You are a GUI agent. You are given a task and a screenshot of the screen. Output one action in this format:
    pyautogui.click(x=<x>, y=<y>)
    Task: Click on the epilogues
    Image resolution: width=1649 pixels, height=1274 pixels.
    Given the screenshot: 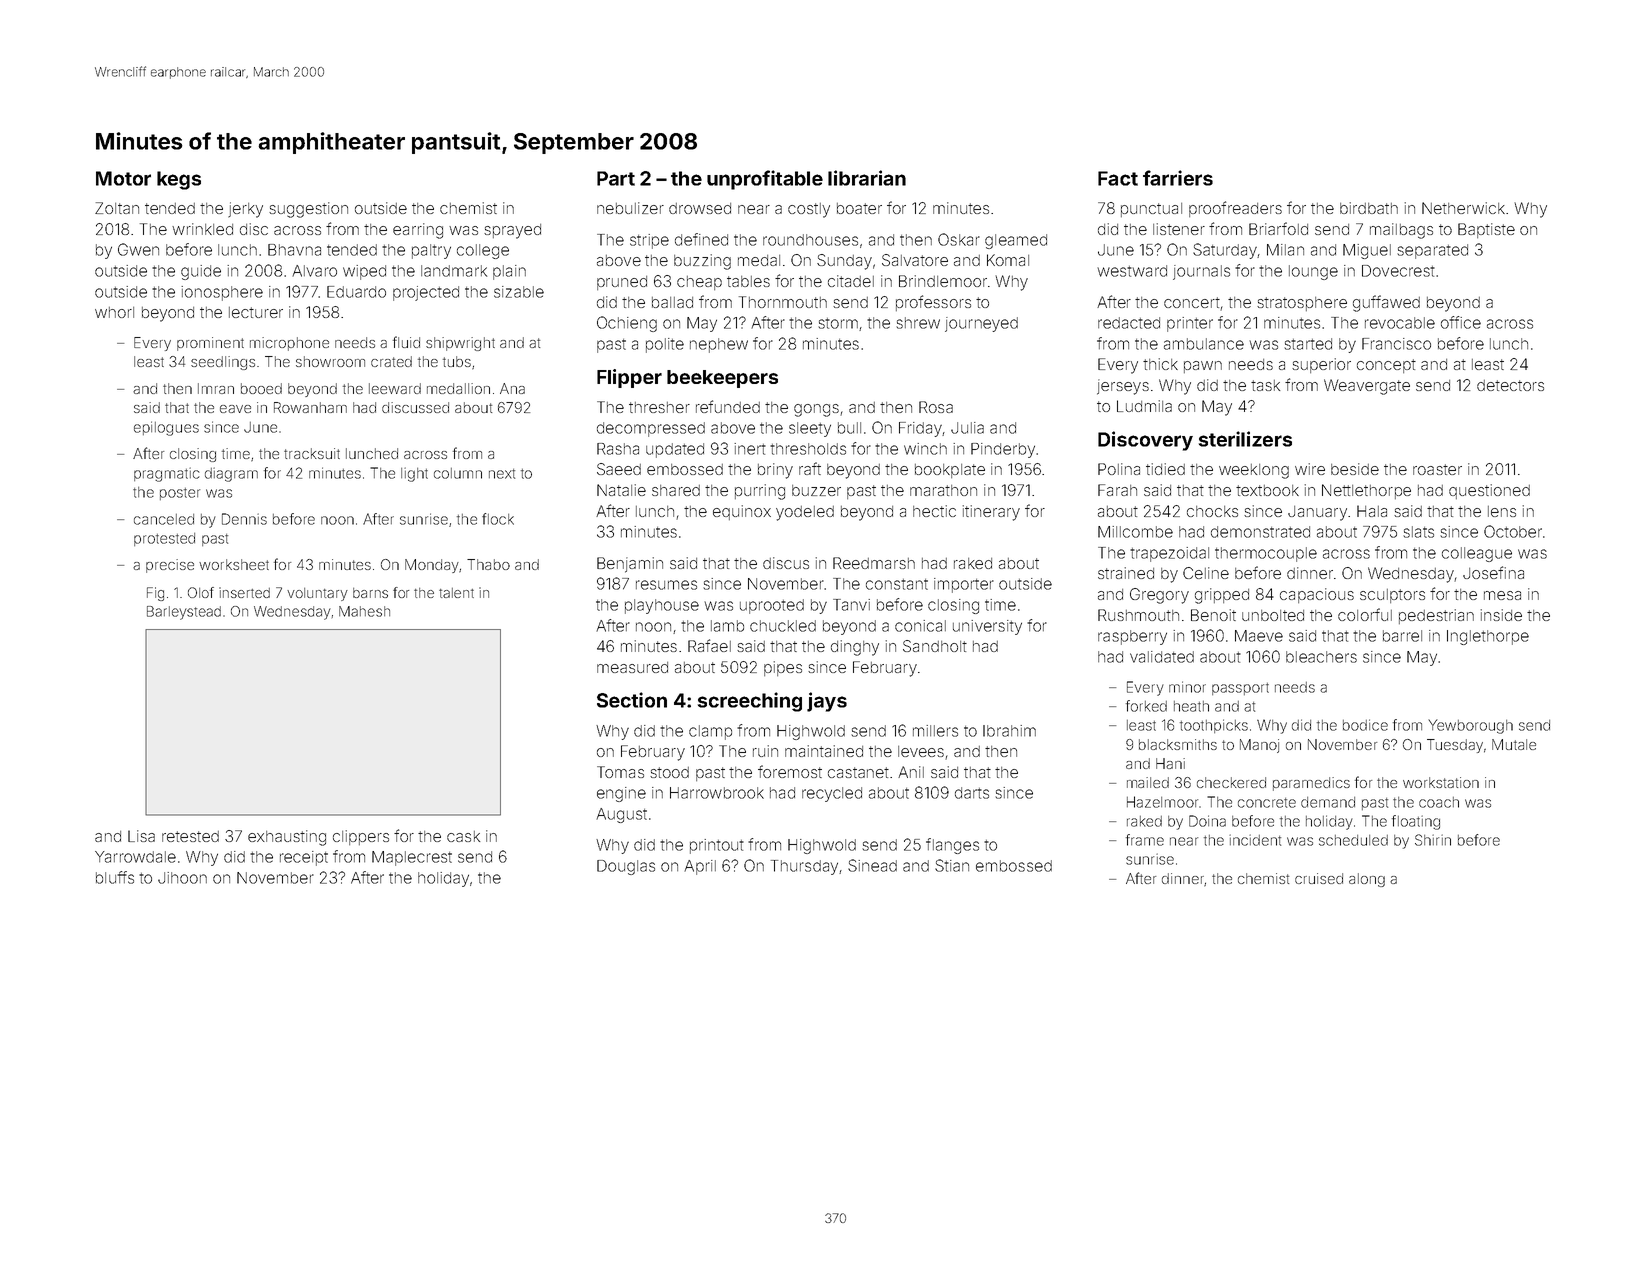 What is the action you would take?
    pyautogui.click(x=166, y=428)
